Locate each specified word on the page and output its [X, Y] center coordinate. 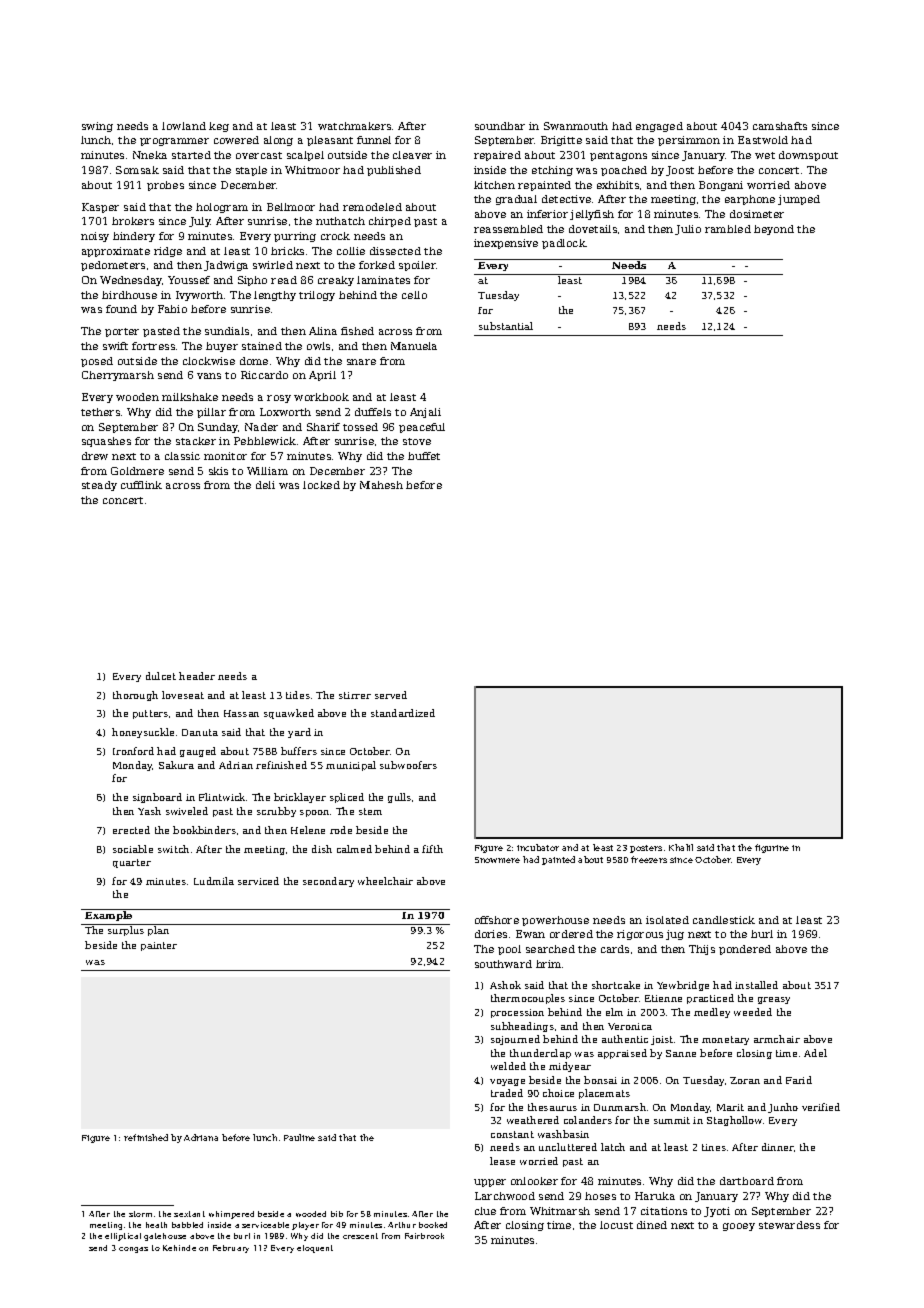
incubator [538, 847]
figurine [772, 848]
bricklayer [300, 798]
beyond [774, 230]
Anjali [425, 413]
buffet [424, 456]
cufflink [141, 485]
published [394, 171]
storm [140, 1214]
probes [165, 186]
